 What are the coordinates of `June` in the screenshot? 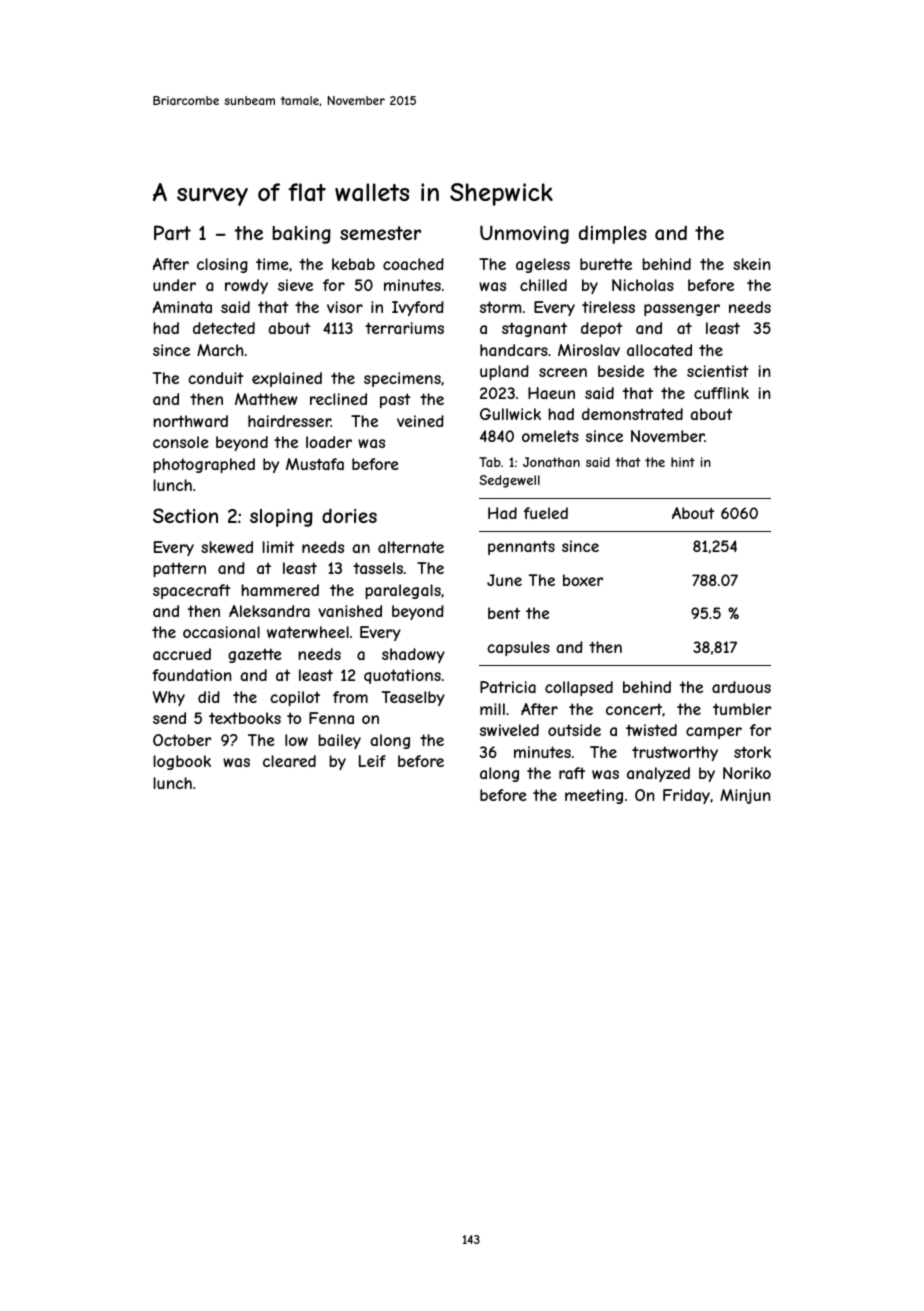 It's located at (504, 580).
